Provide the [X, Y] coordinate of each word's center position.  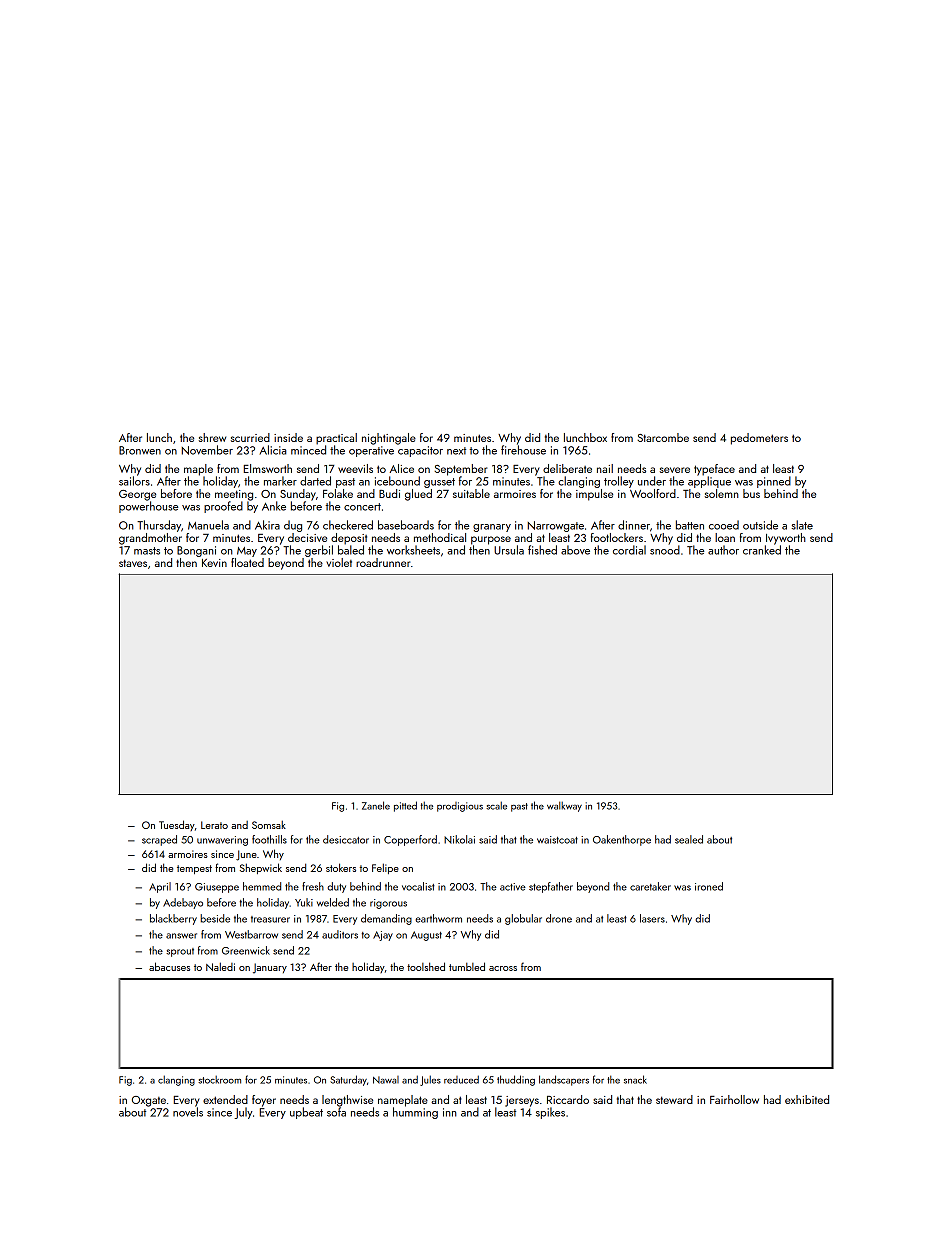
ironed [709, 886]
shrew [212, 437]
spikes [550, 1113]
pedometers [759, 439]
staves [133, 563]
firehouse [523, 450]
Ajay [383, 936]
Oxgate [149, 1101]
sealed [689, 839]
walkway [564, 806]
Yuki [304, 902]
